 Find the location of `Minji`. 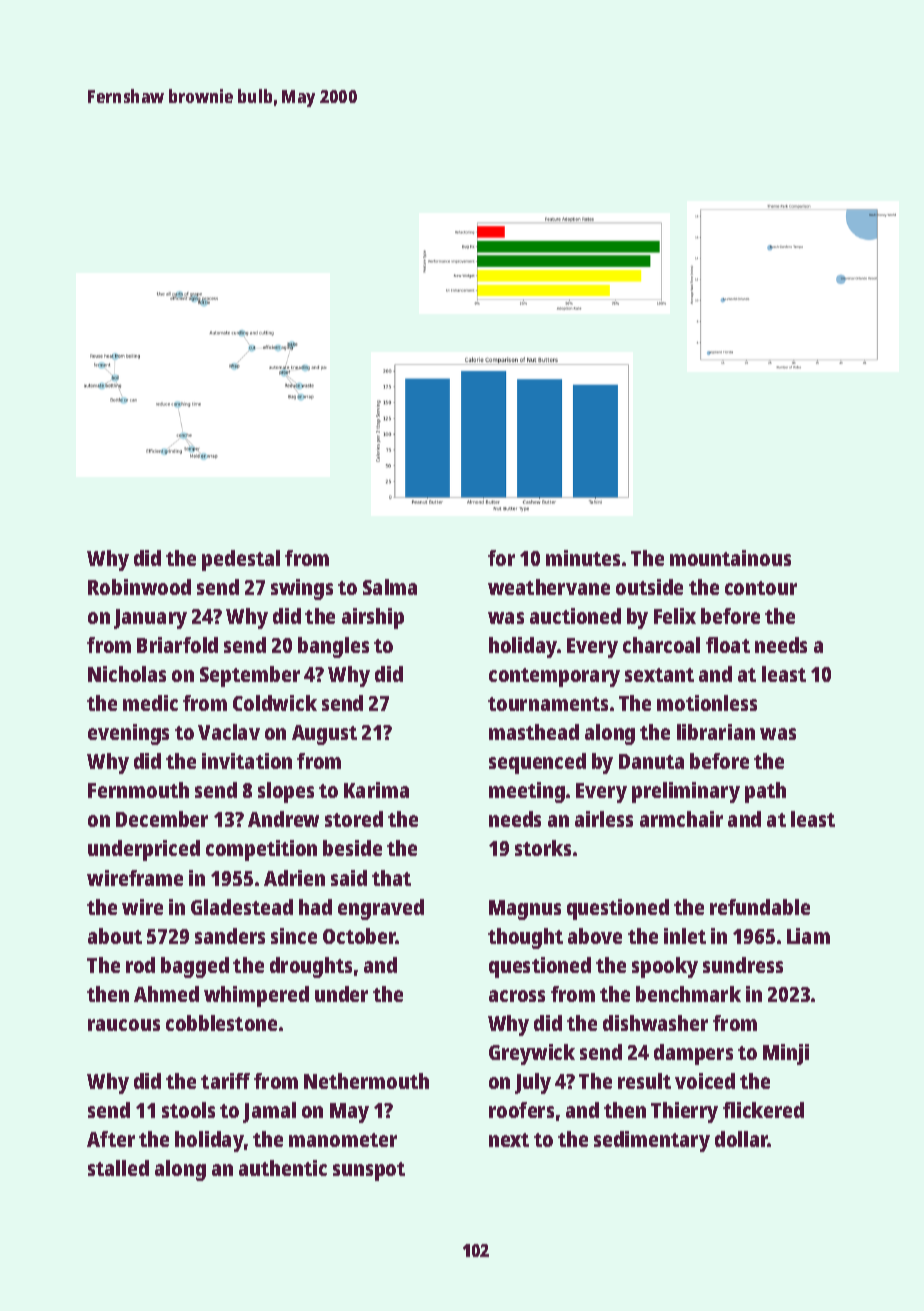

Minji is located at coordinates (786, 1054).
